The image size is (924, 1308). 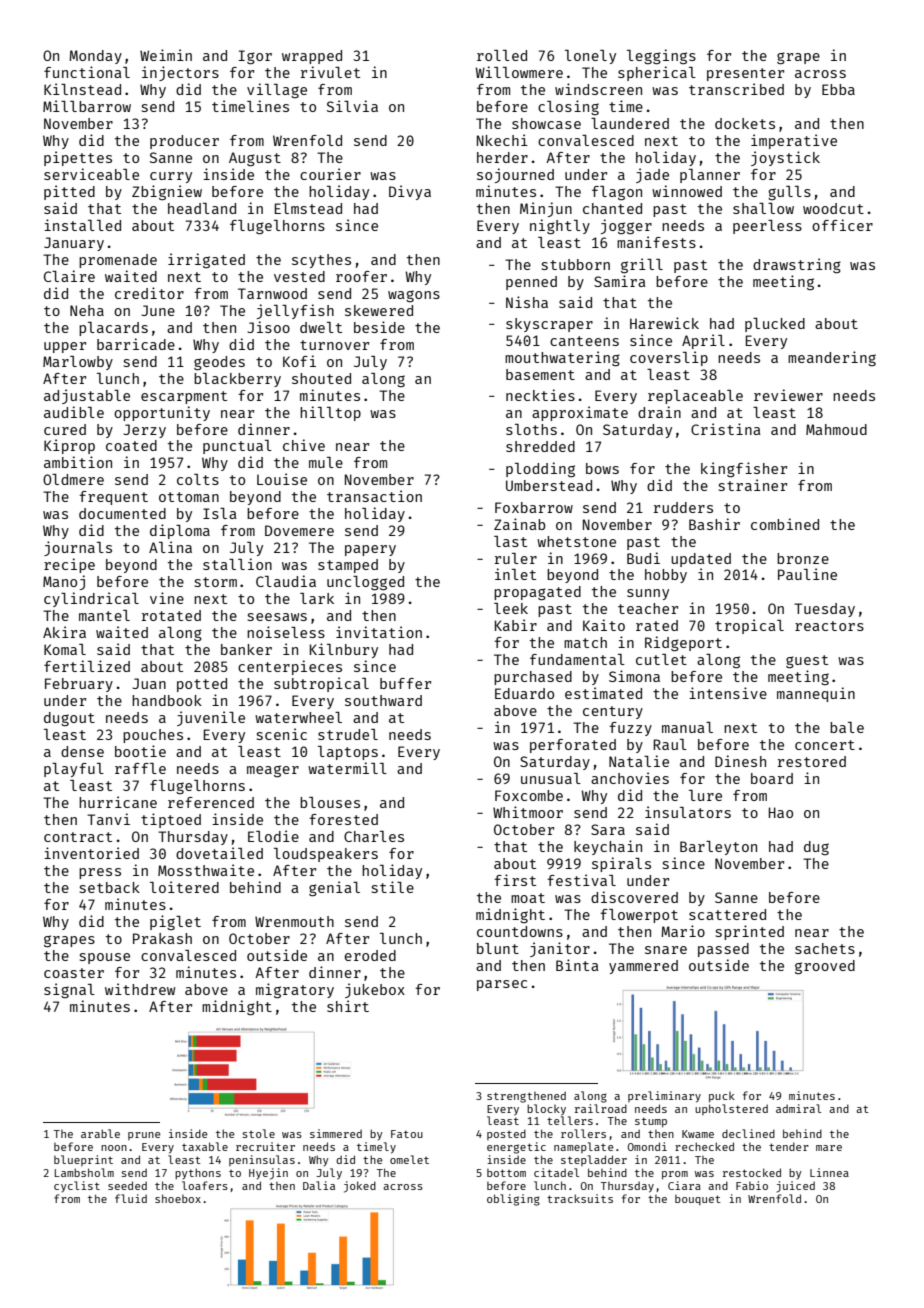 I want to click on migratory, so click(x=295, y=990).
